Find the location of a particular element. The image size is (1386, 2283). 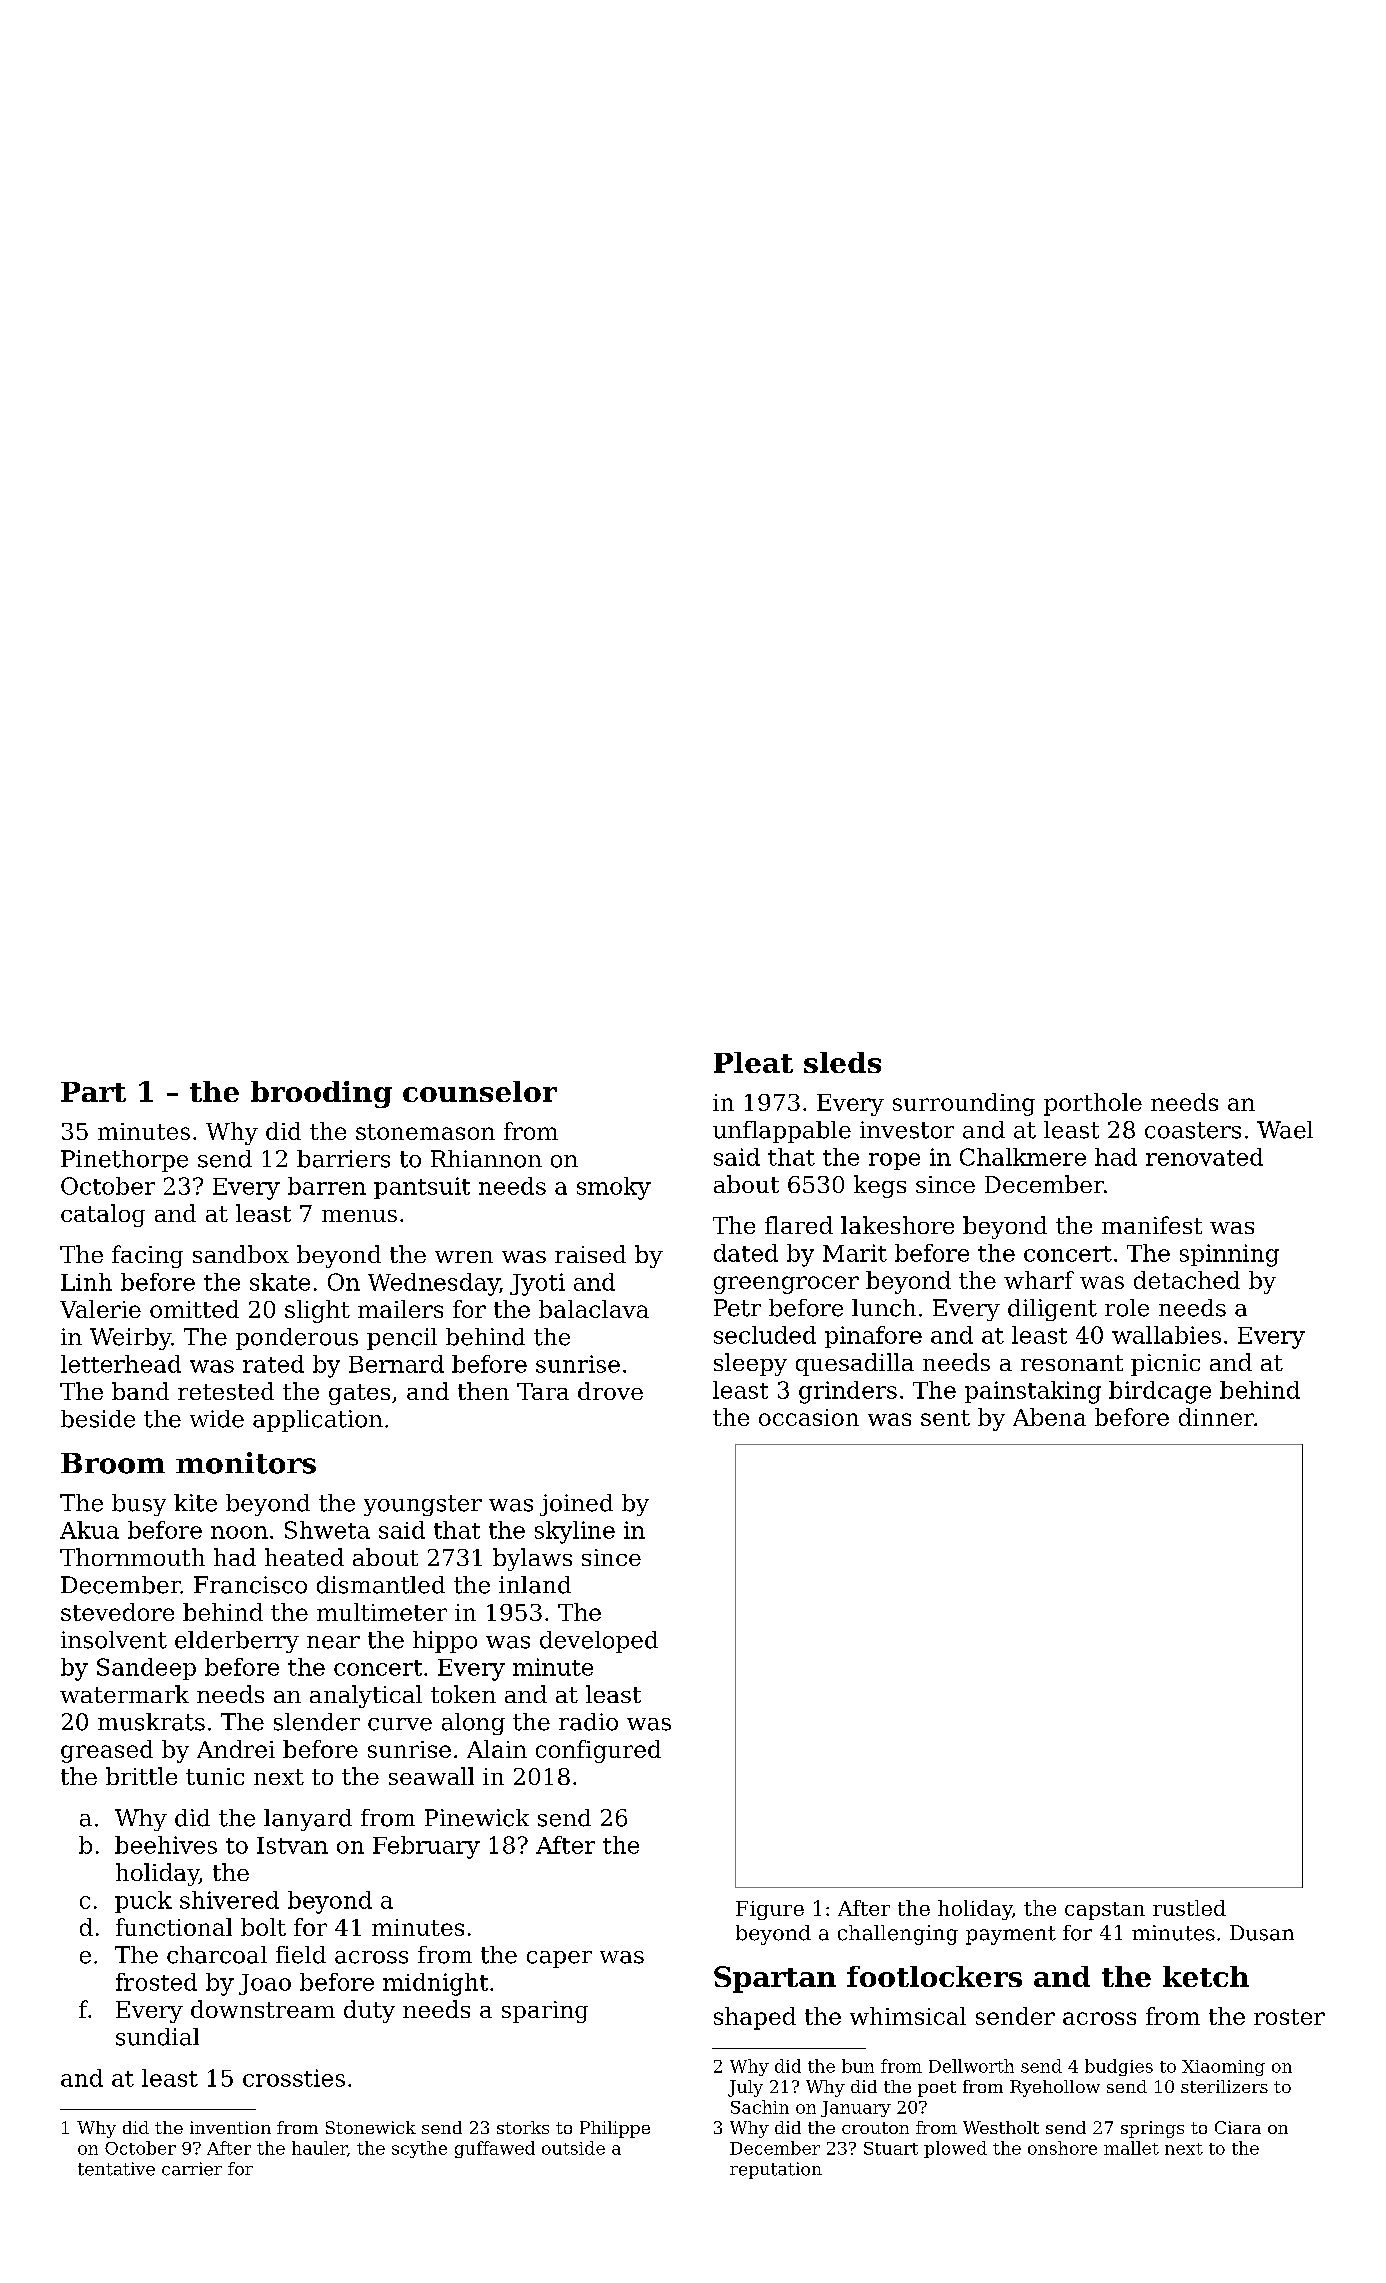

brooding is located at coordinates (321, 1094).
